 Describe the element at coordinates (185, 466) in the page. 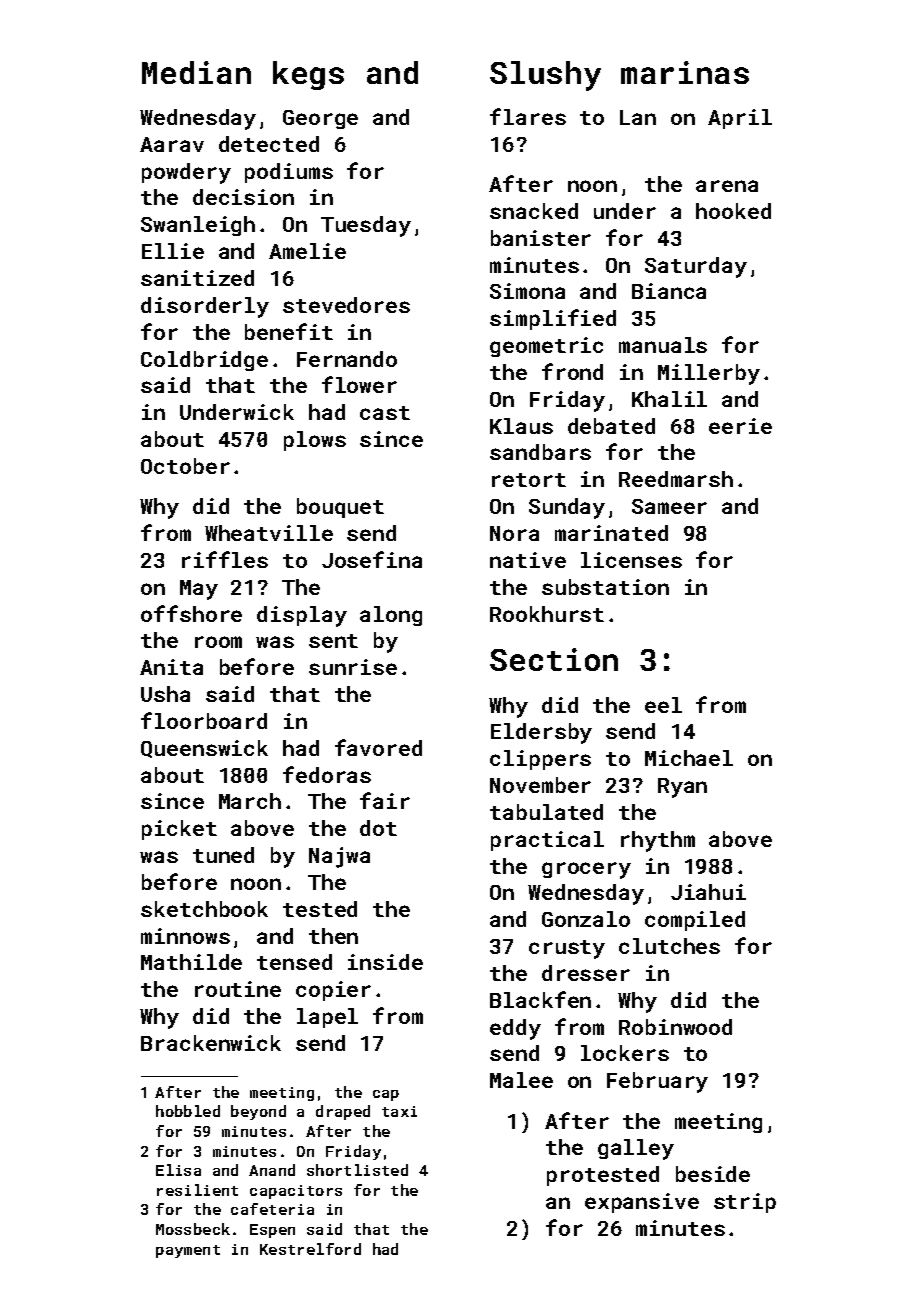

I see `October` at that location.
